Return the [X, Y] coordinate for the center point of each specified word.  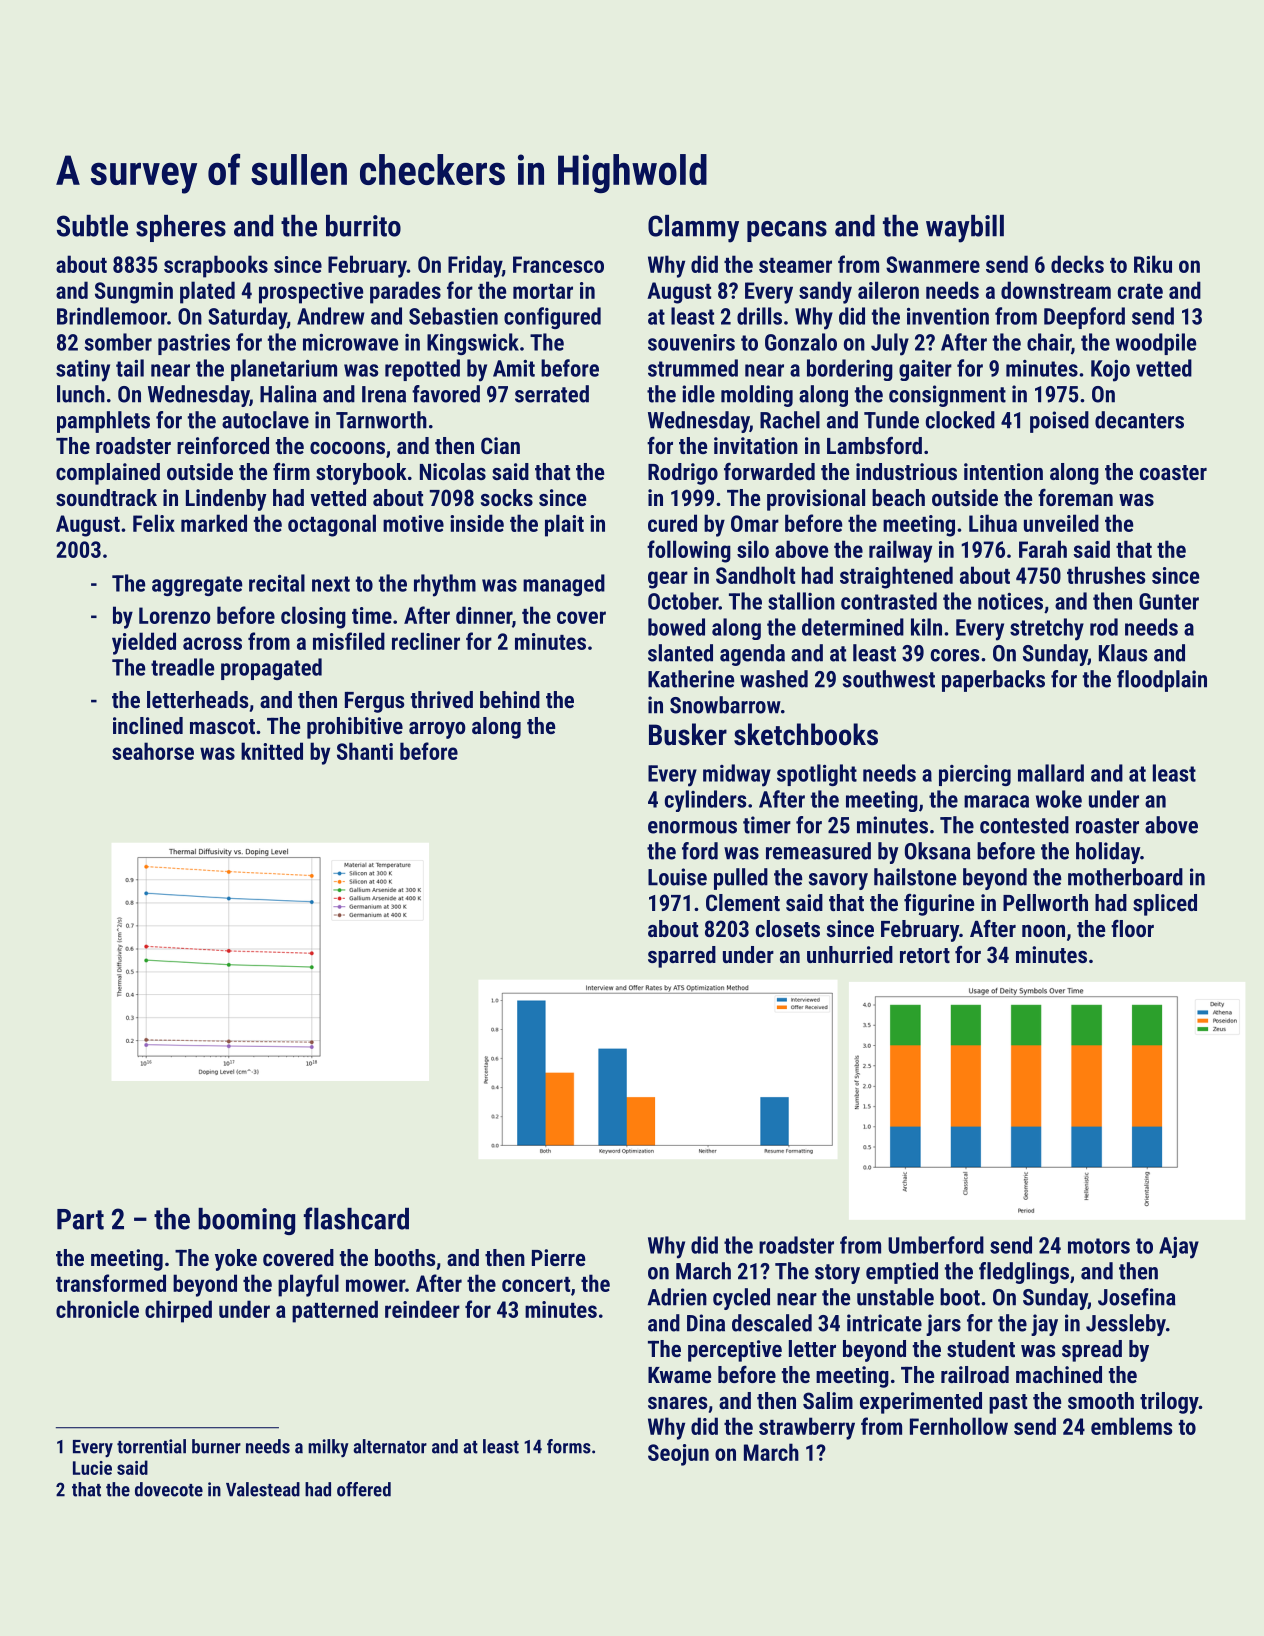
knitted [272, 751]
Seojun [678, 1455]
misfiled [349, 641]
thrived [442, 699]
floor [1132, 928]
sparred [682, 957]
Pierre [558, 1257]
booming [246, 1221]
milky [328, 1448]
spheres [181, 228]
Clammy [693, 229]
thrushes [1106, 575]
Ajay [1179, 1248]
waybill [965, 229]
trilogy [1169, 1403]
